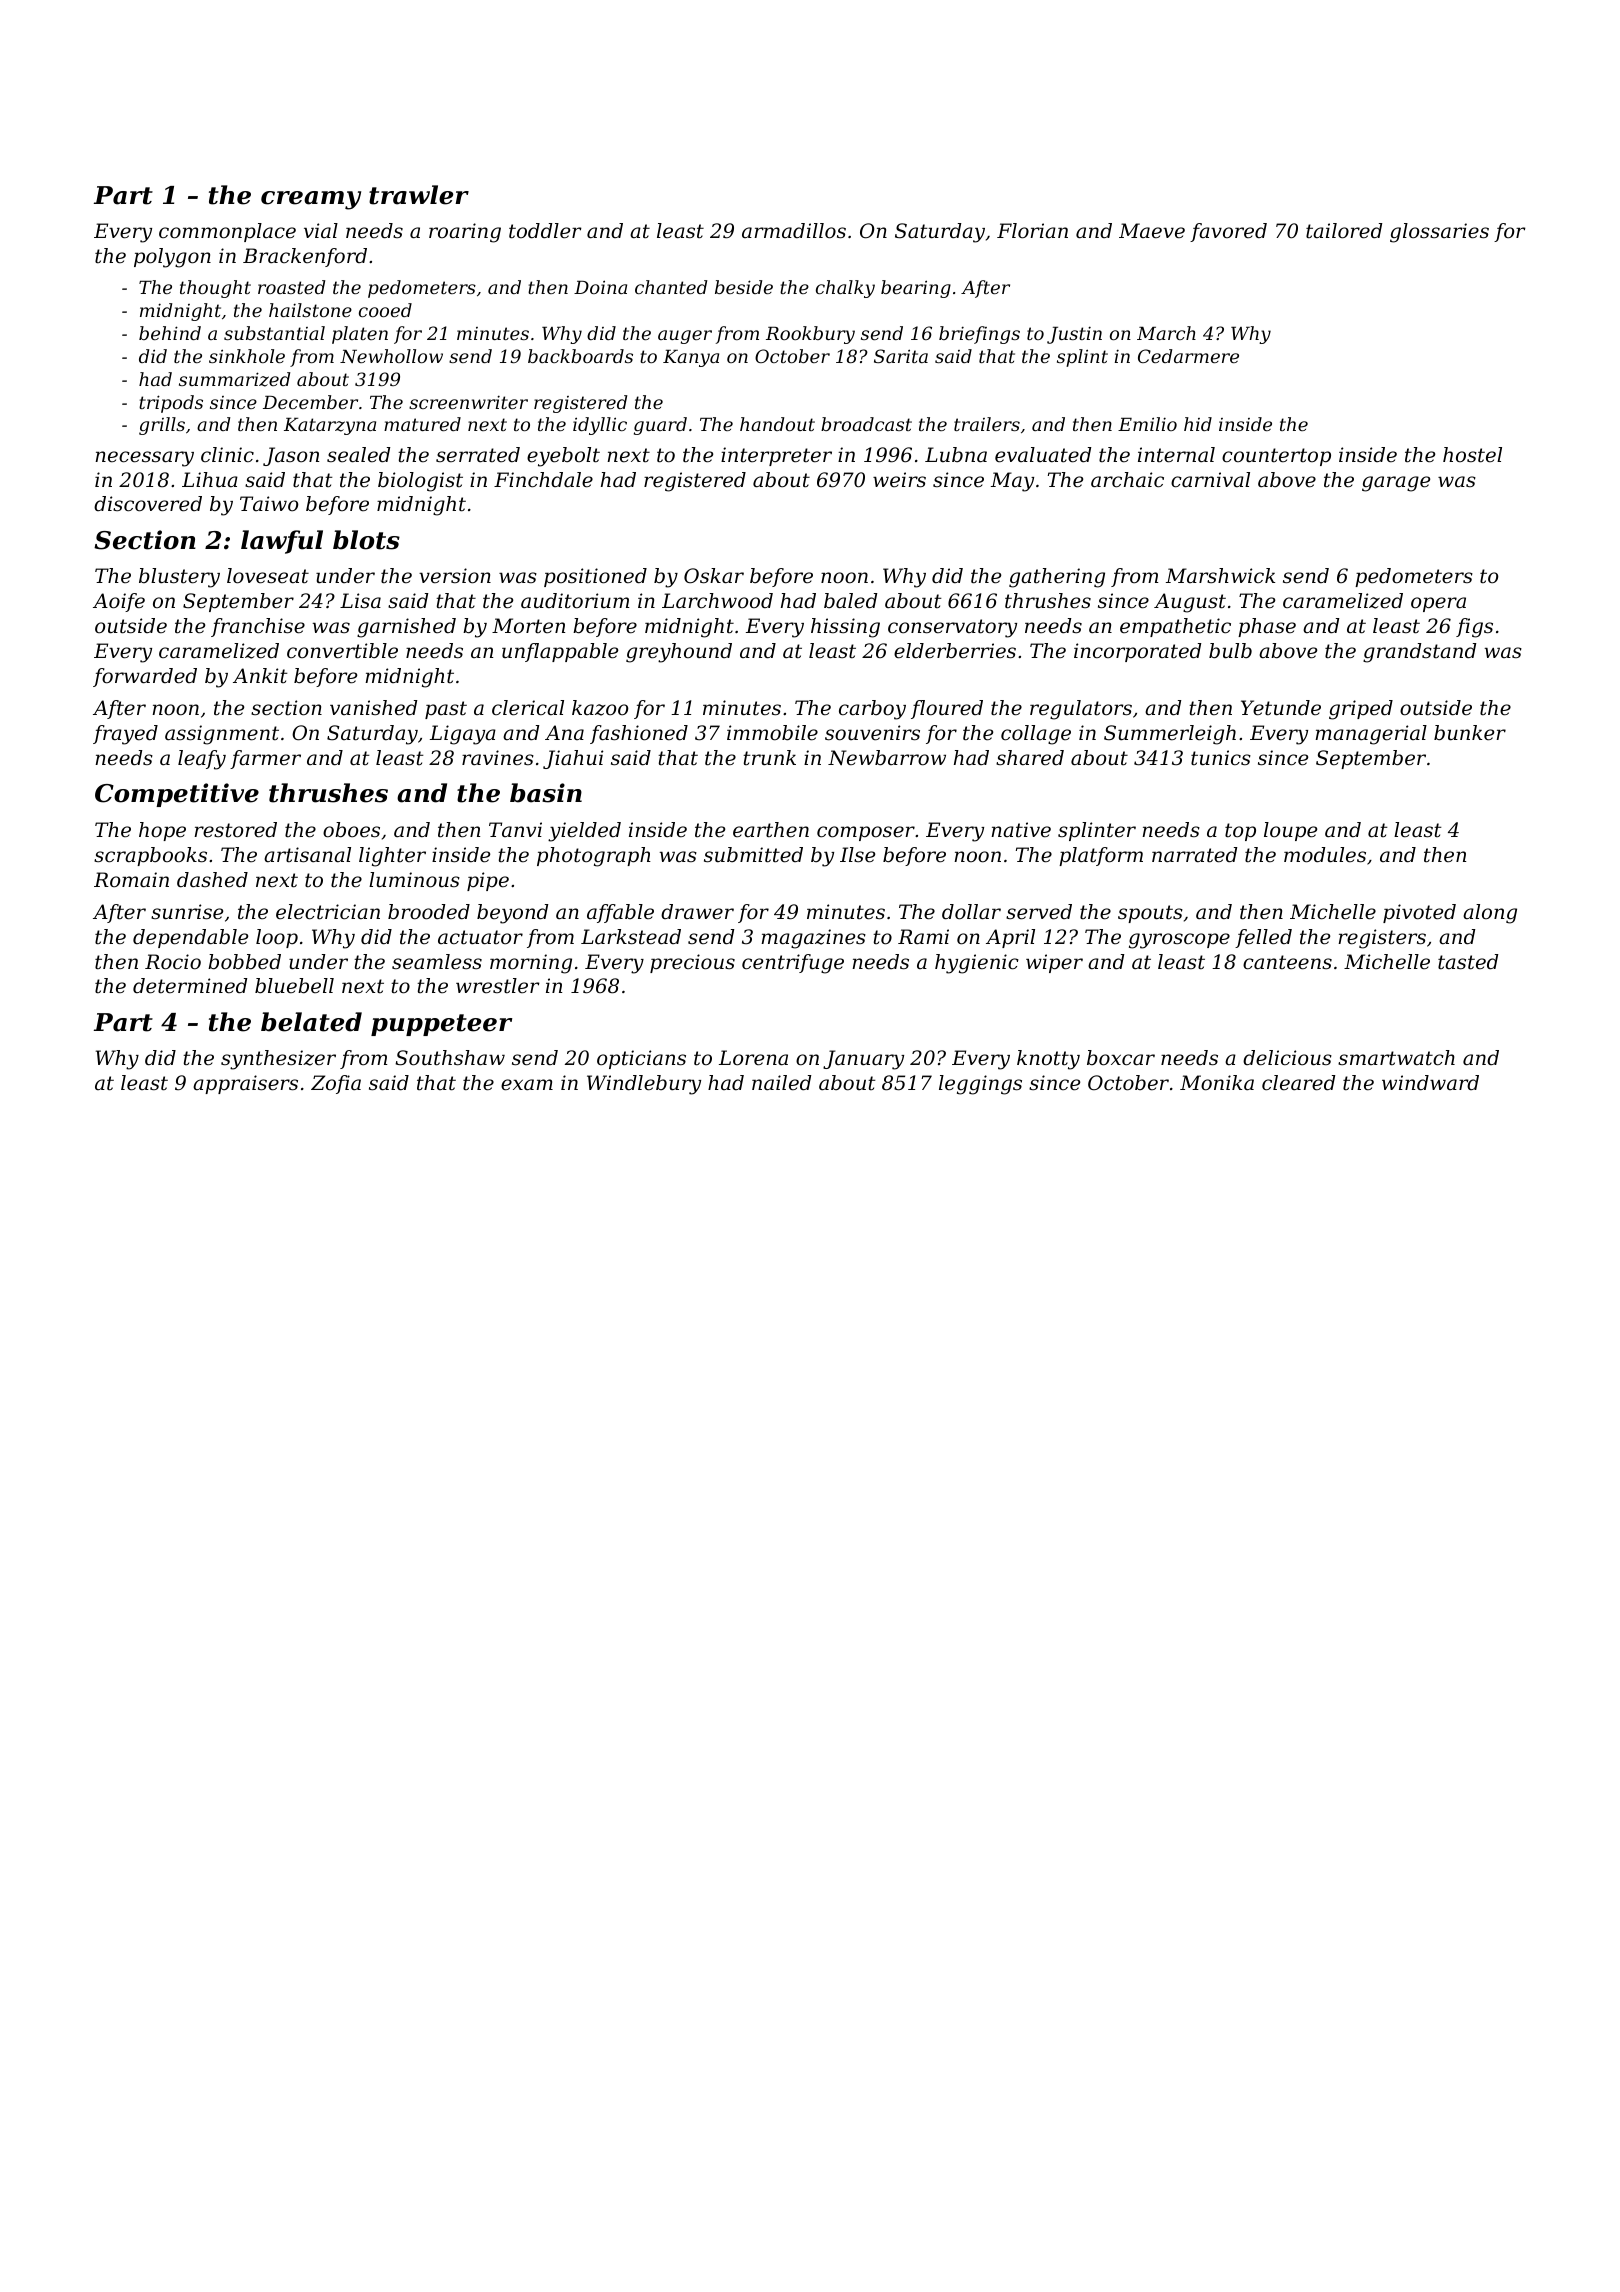 The height and width of the screenshot is (2292, 1620). What do you see at coordinates (419, 195) in the screenshot?
I see `trawler` at bounding box center [419, 195].
